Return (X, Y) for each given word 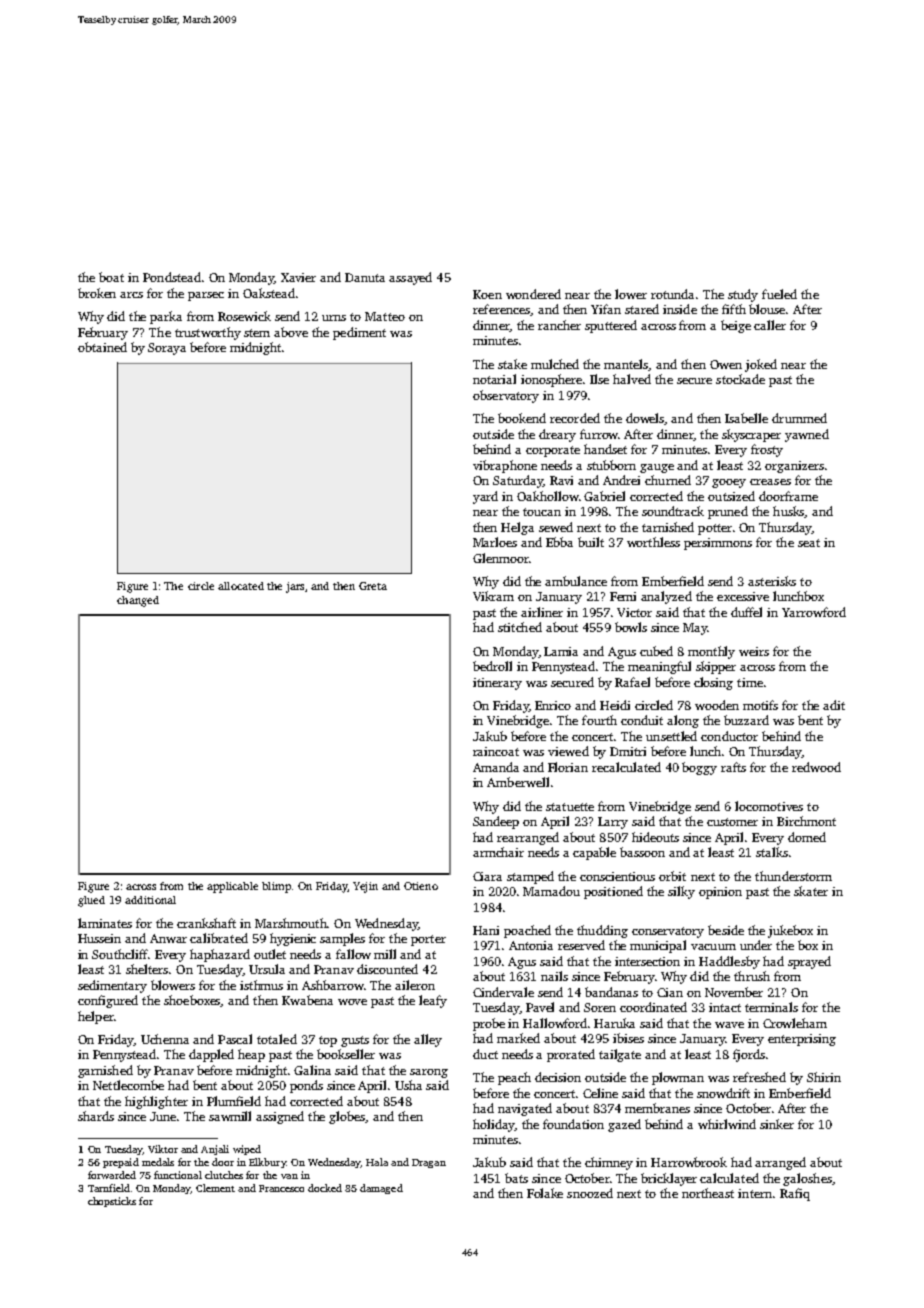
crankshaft (206, 923)
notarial (494, 379)
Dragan (429, 1163)
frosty (767, 450)
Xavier (298, 277)
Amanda (496, 767)
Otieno (421, 886)
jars (295, 587)
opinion (720, 893)
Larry (613, 823)
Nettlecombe (128, 1085)
